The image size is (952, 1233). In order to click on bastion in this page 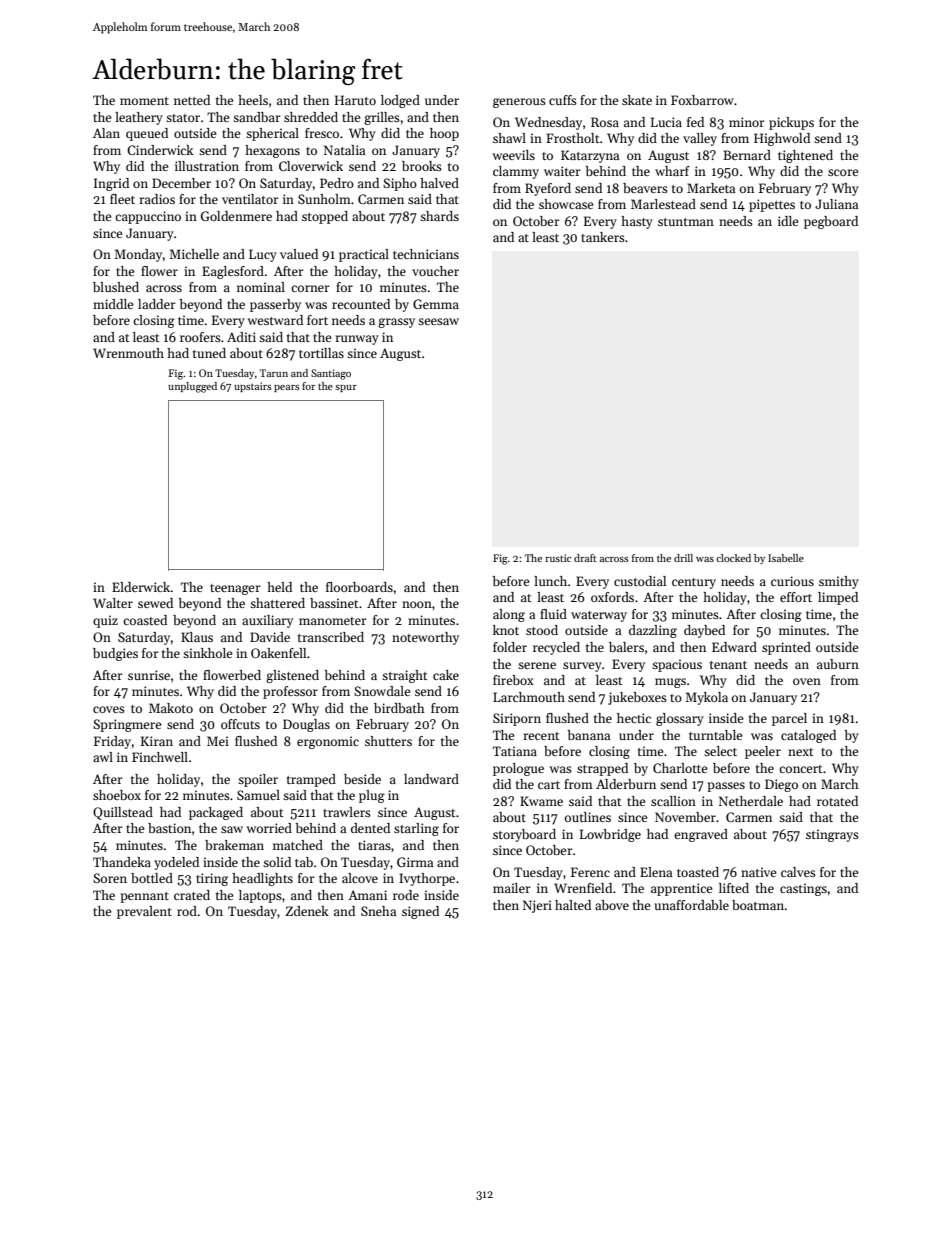, I will do `click(169, 828)`.
